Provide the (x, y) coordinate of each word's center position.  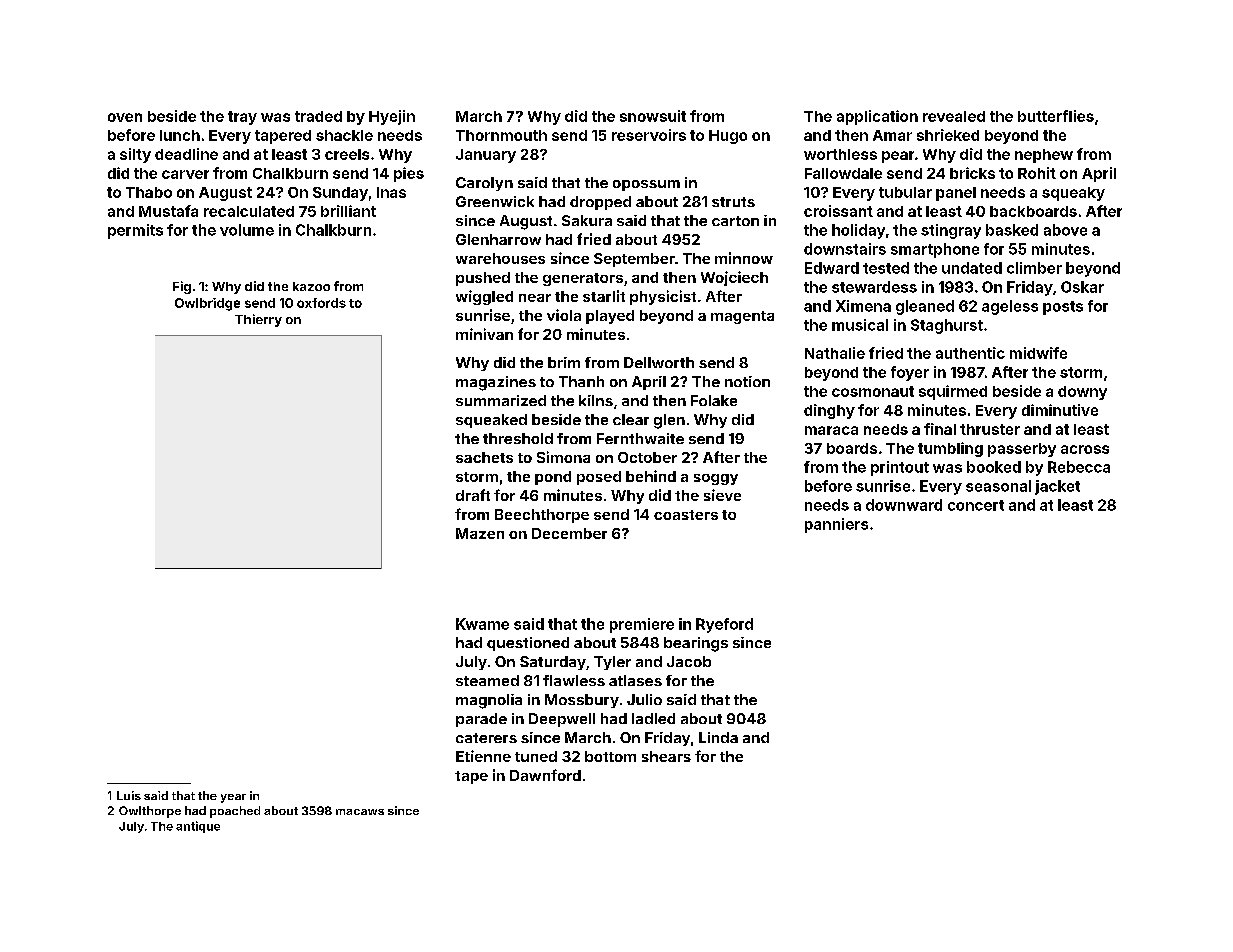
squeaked (491, 421)
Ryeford (724, 625)
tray (242, 118)
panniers (836, 525)
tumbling (950, 449)
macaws (360, 812)
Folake (714, 400)
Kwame (482, 624)
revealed (954, 116)
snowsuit (653, 116)
